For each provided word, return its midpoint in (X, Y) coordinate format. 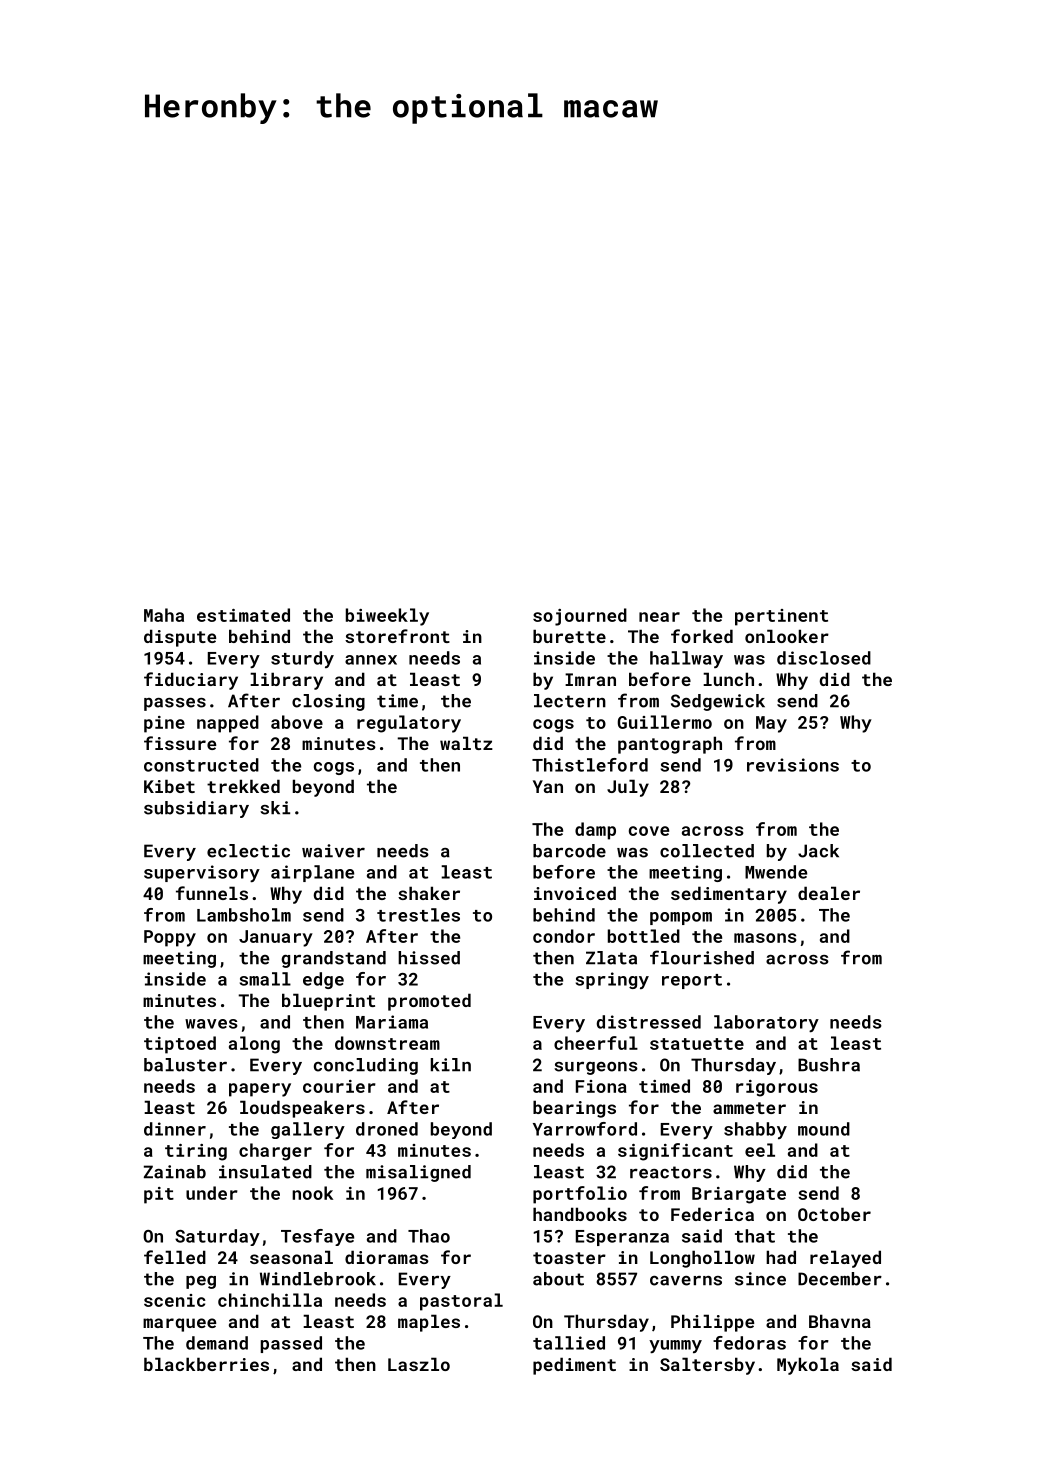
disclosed (824, 658)
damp (595, 831)
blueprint (328, 1002)
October (834, 1214)
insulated (265, 1172)
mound (824, 1129)
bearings (574, 1109)
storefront (397, 636)
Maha (164, 615)
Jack (818, 851)
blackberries (206, 1364)
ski (275, 808)
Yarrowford (585, 1129)
